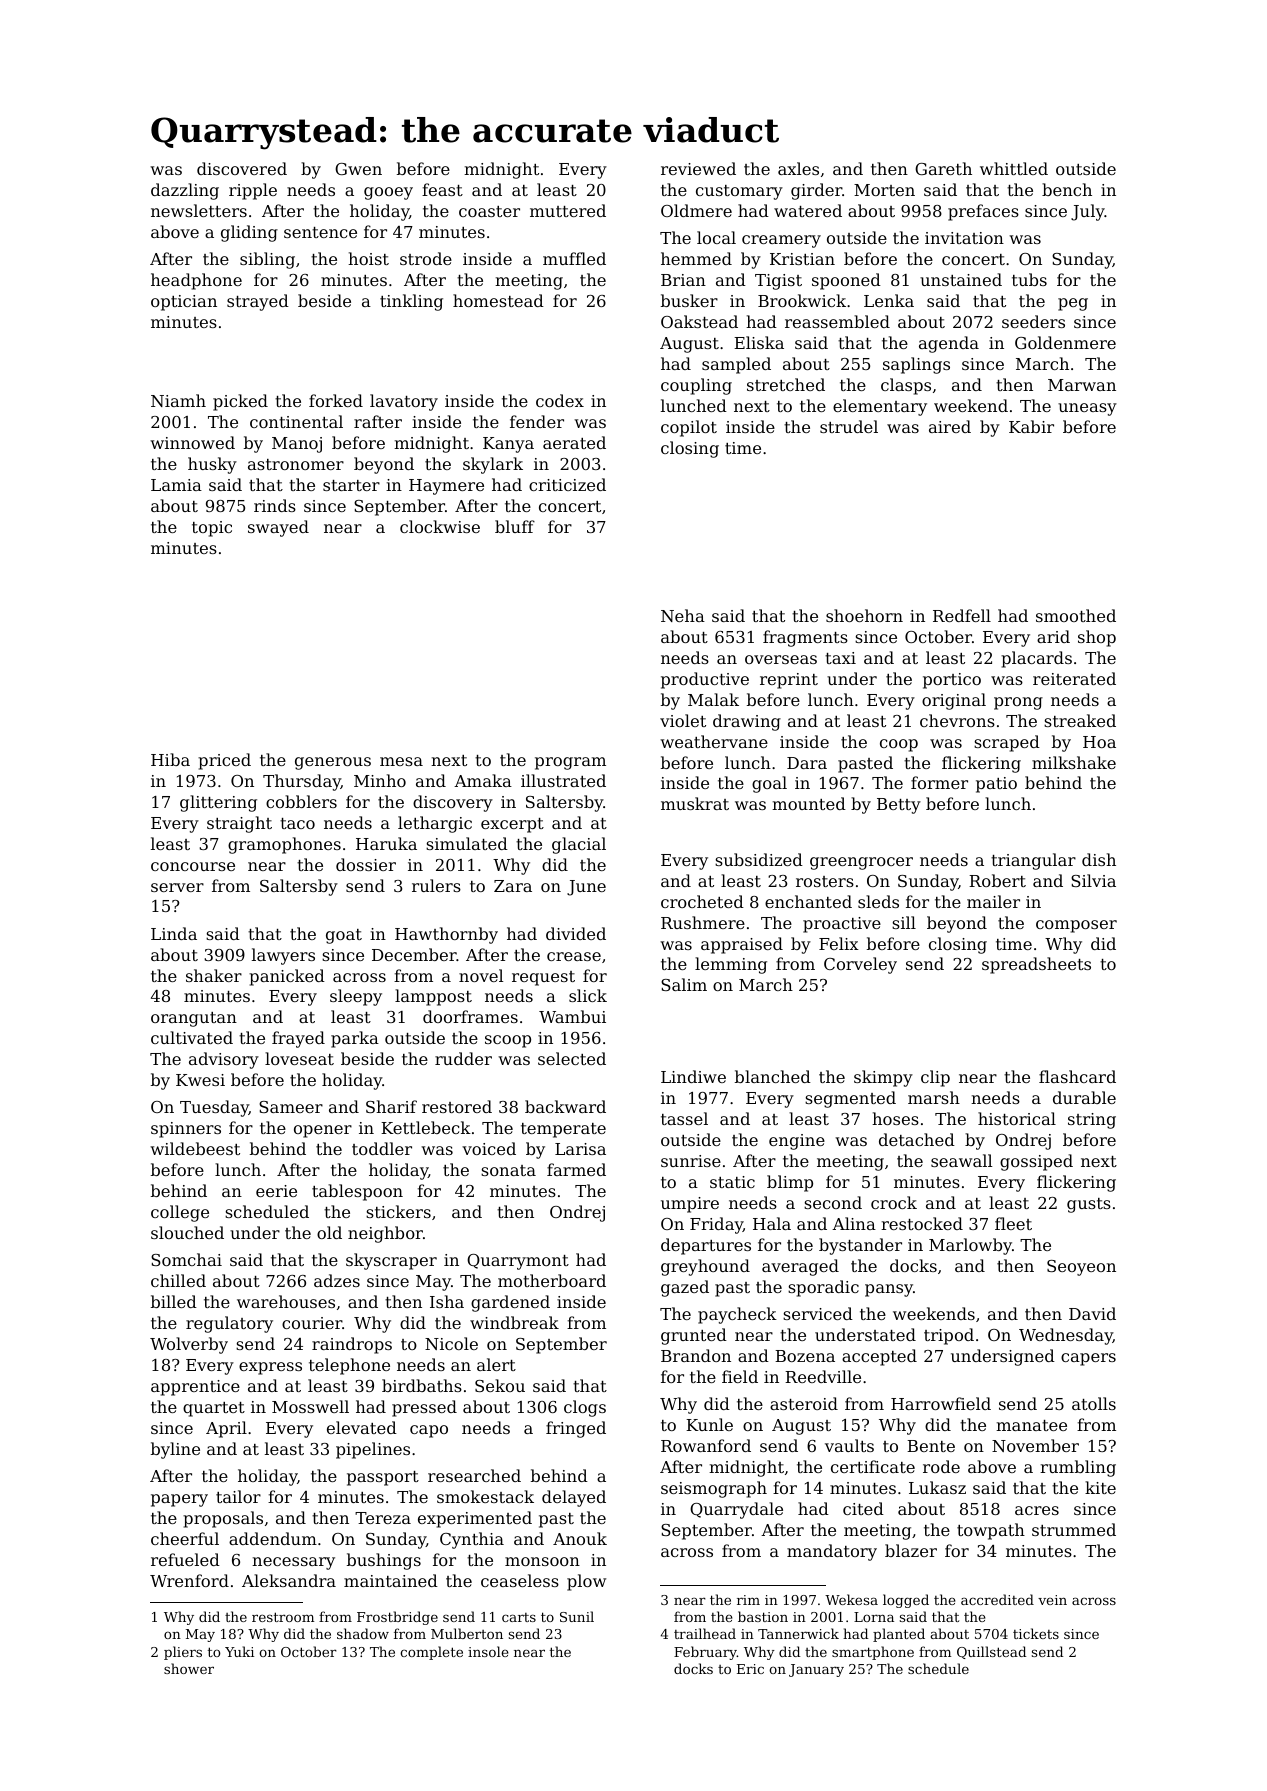 This page has width=1267, height=1791. Describe the element at coordinates (949, 344) in the page. I see `agenda` at that location.
